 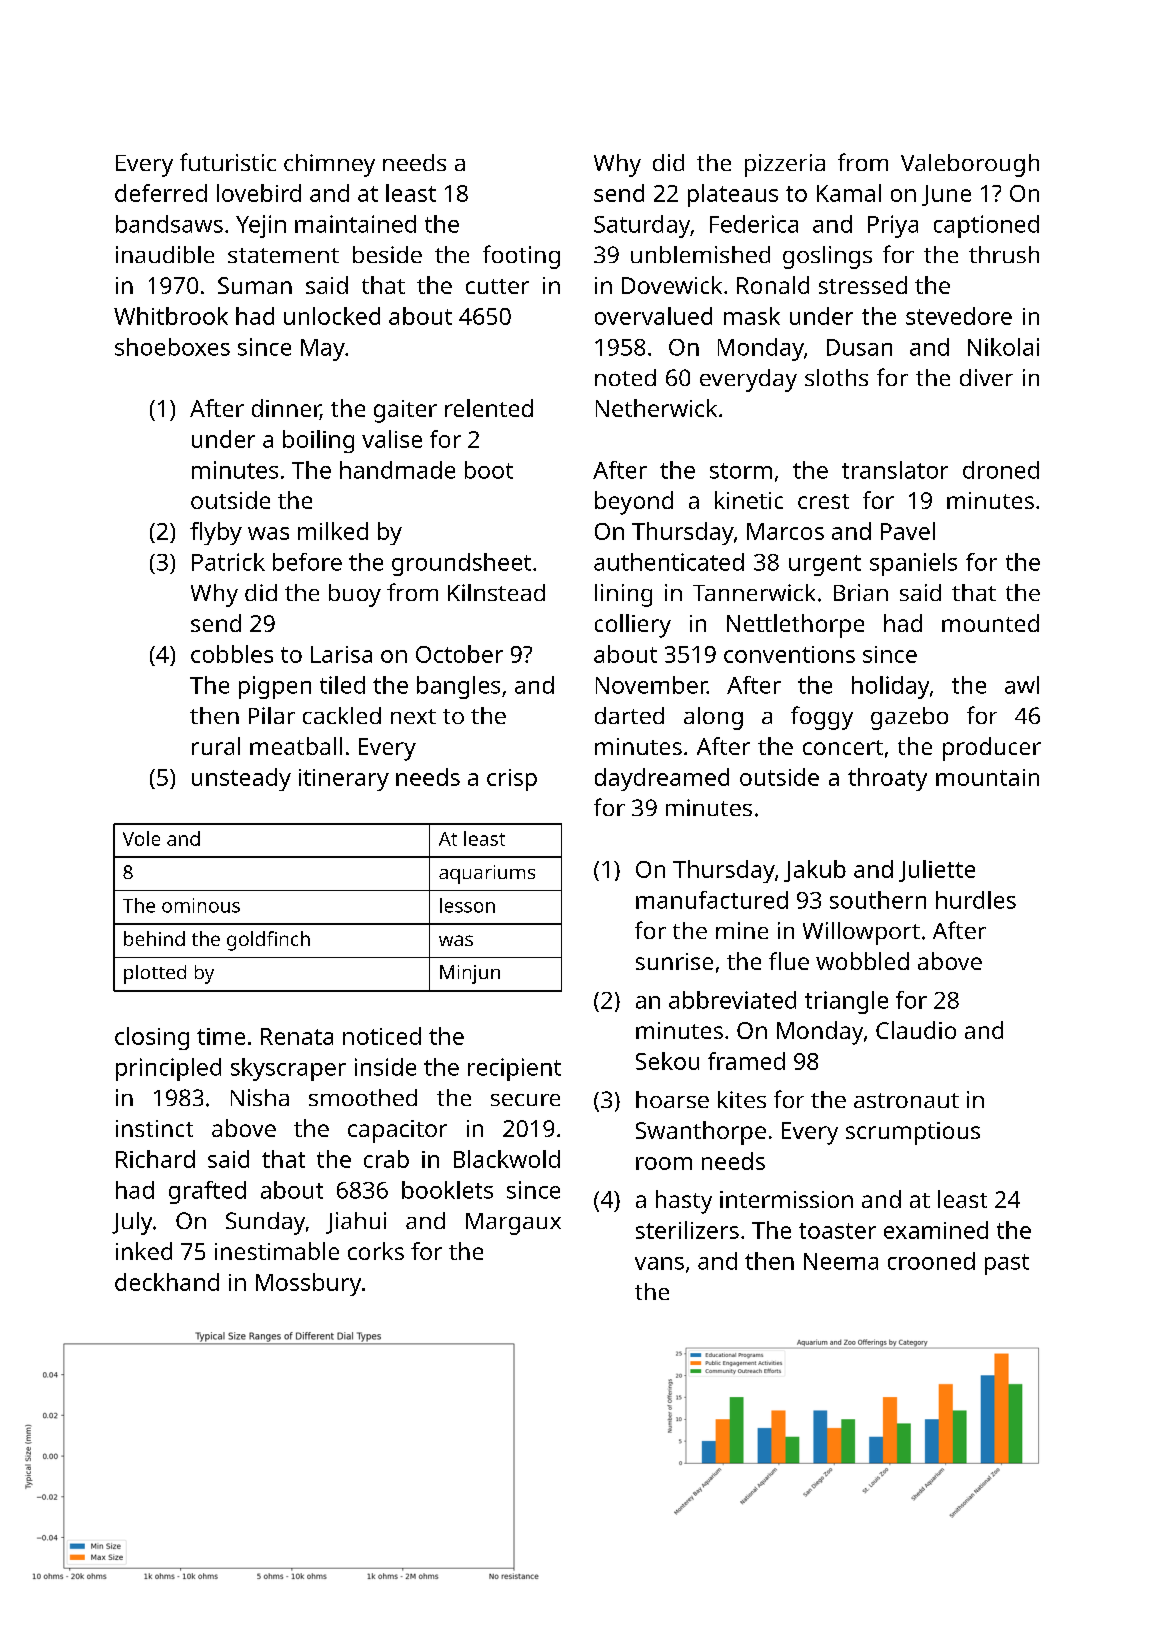 What do you see at coordinates (467, 905) in the screenshot?
I see `lesson` at bounding box center [467, 905].
